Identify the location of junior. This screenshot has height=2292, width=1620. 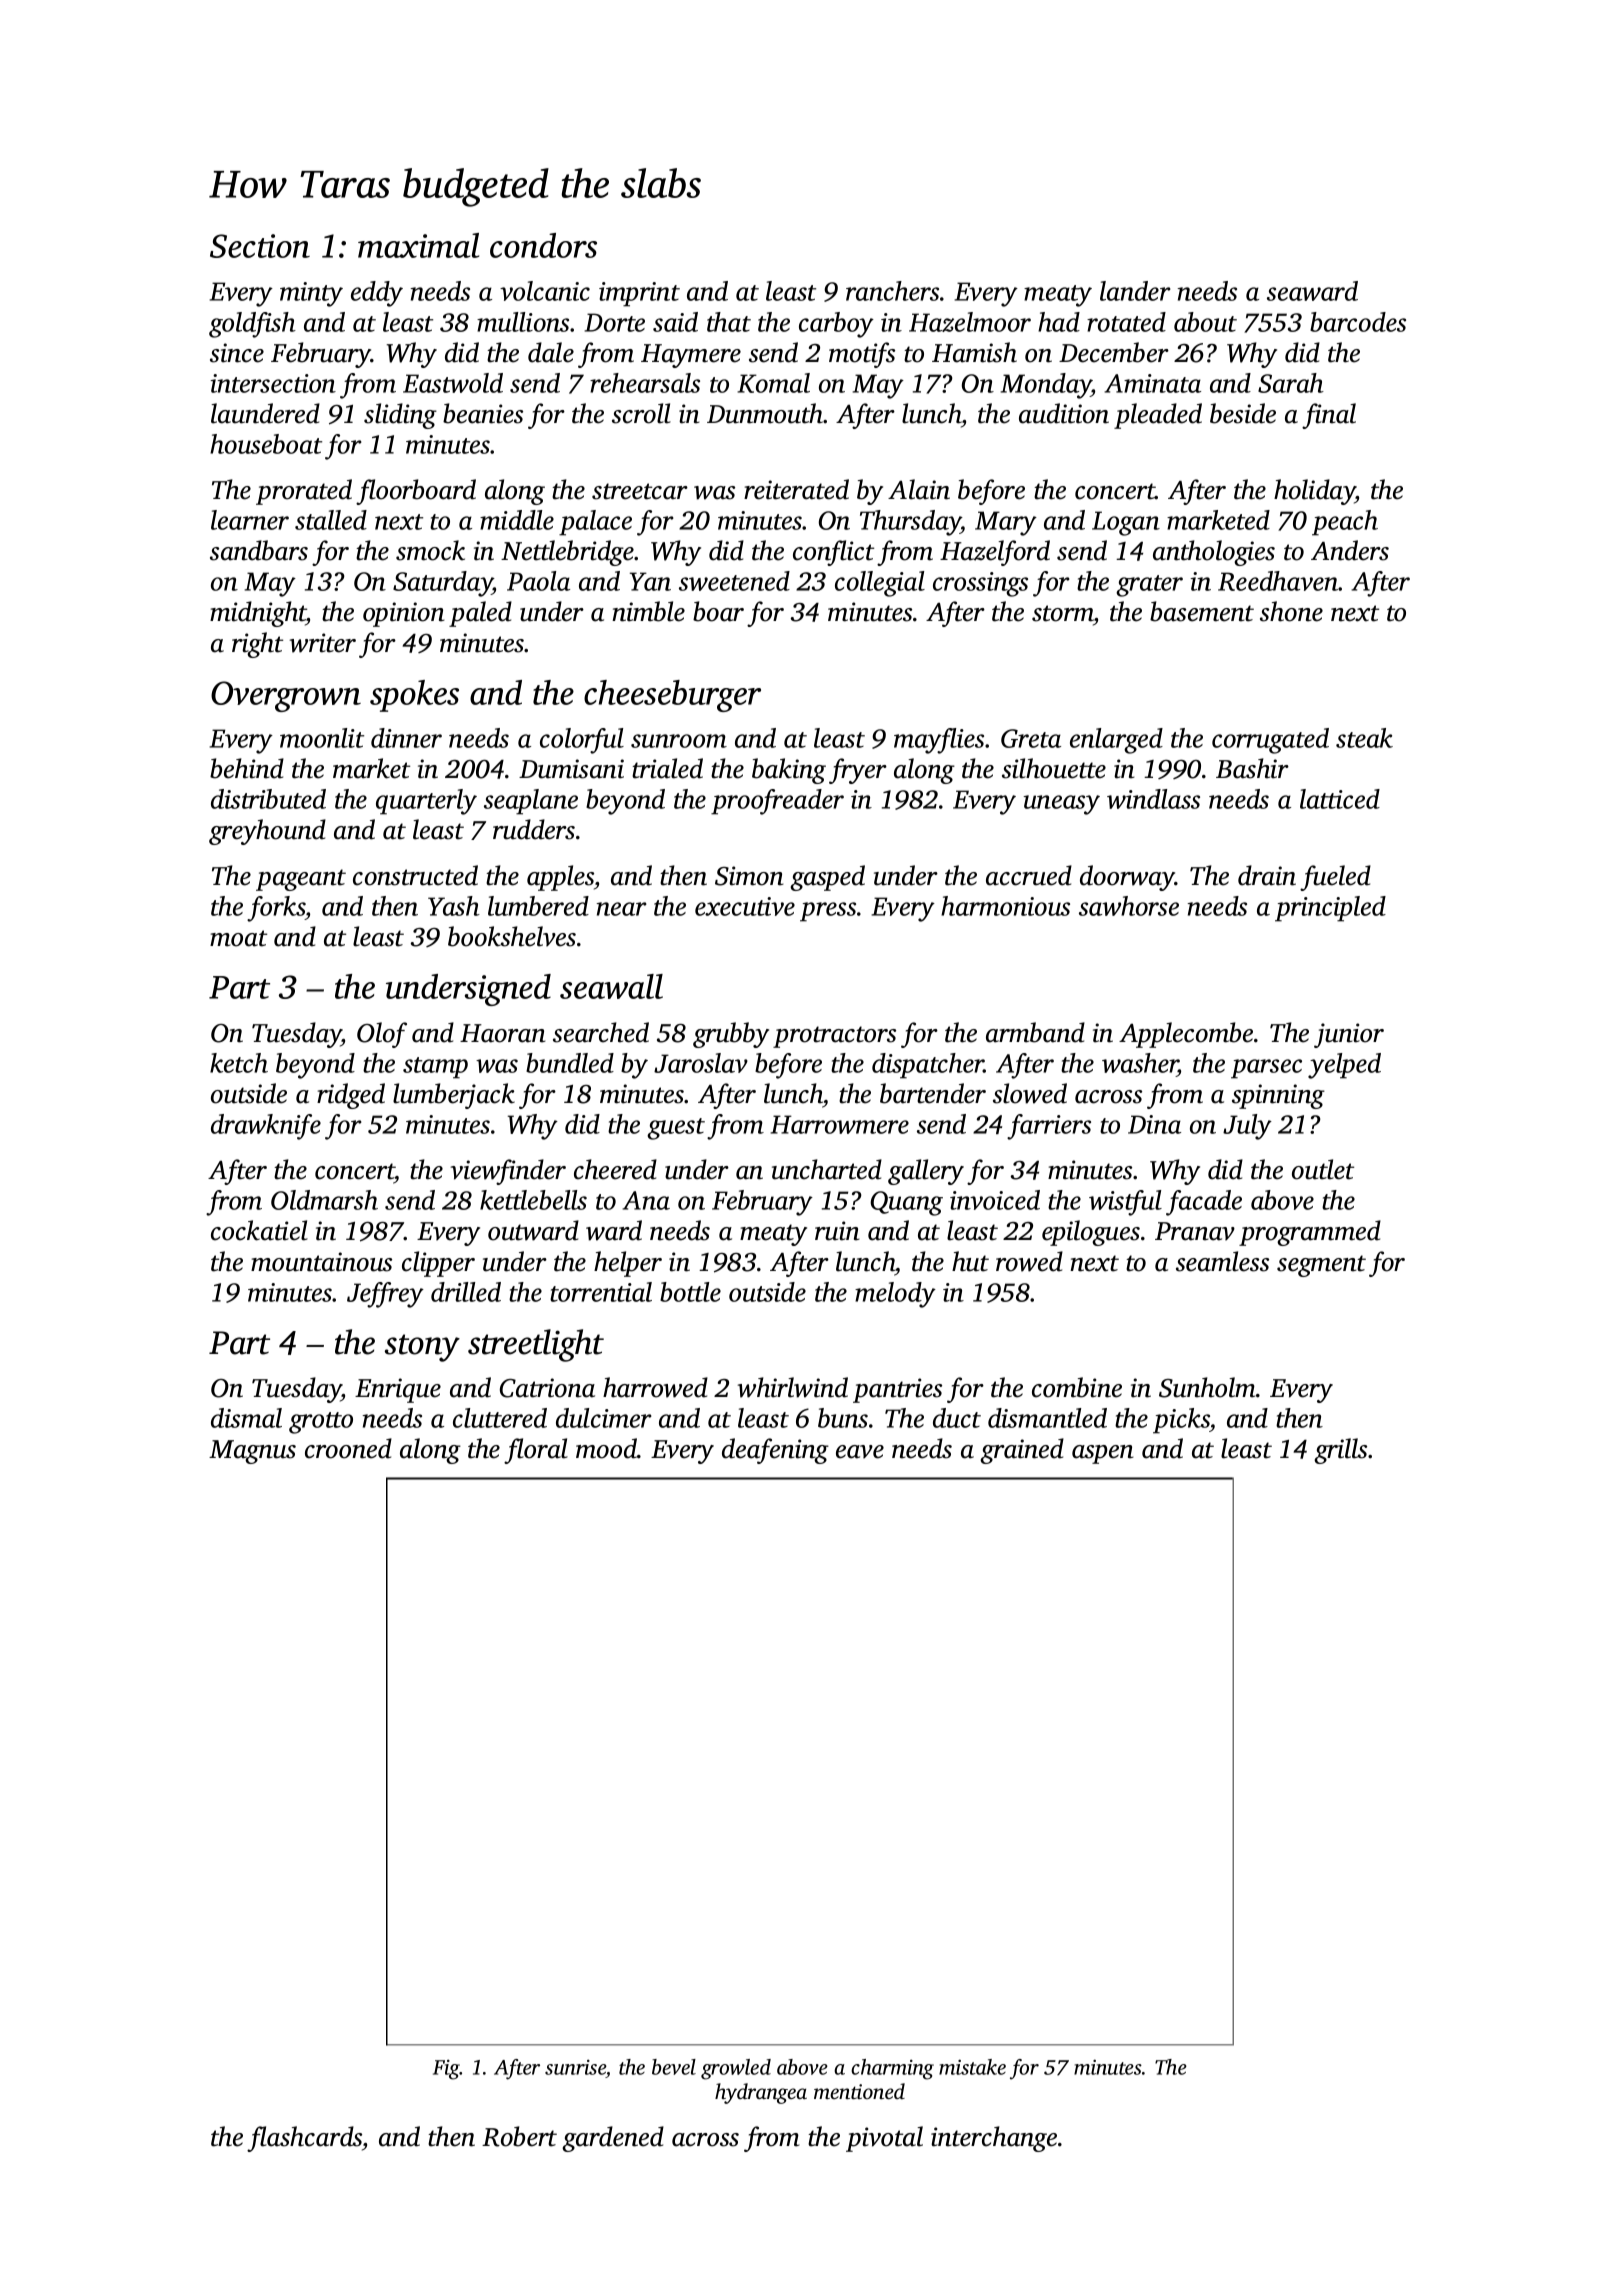
(1349, 1035).
